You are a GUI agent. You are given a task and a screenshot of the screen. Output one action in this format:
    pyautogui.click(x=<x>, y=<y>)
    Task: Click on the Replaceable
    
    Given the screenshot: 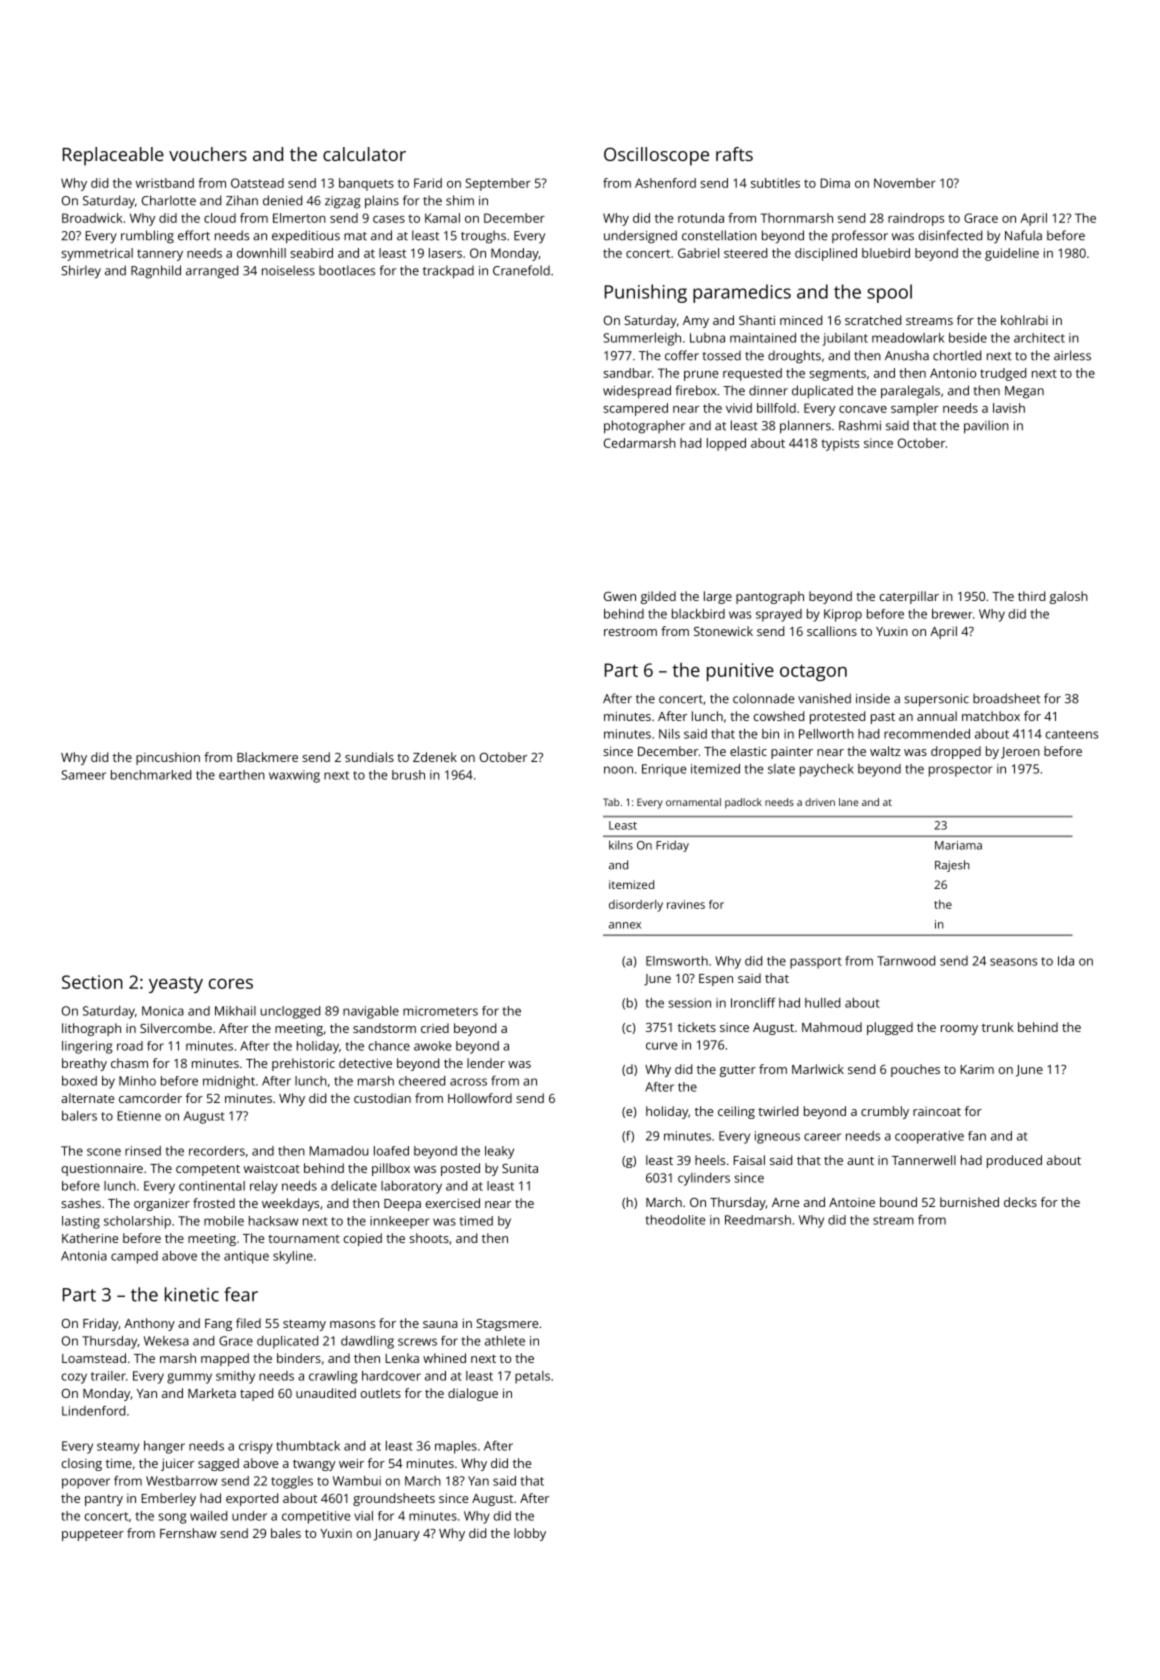 What is the action you would take?
    pyautogui.click(x=113, y=156)
